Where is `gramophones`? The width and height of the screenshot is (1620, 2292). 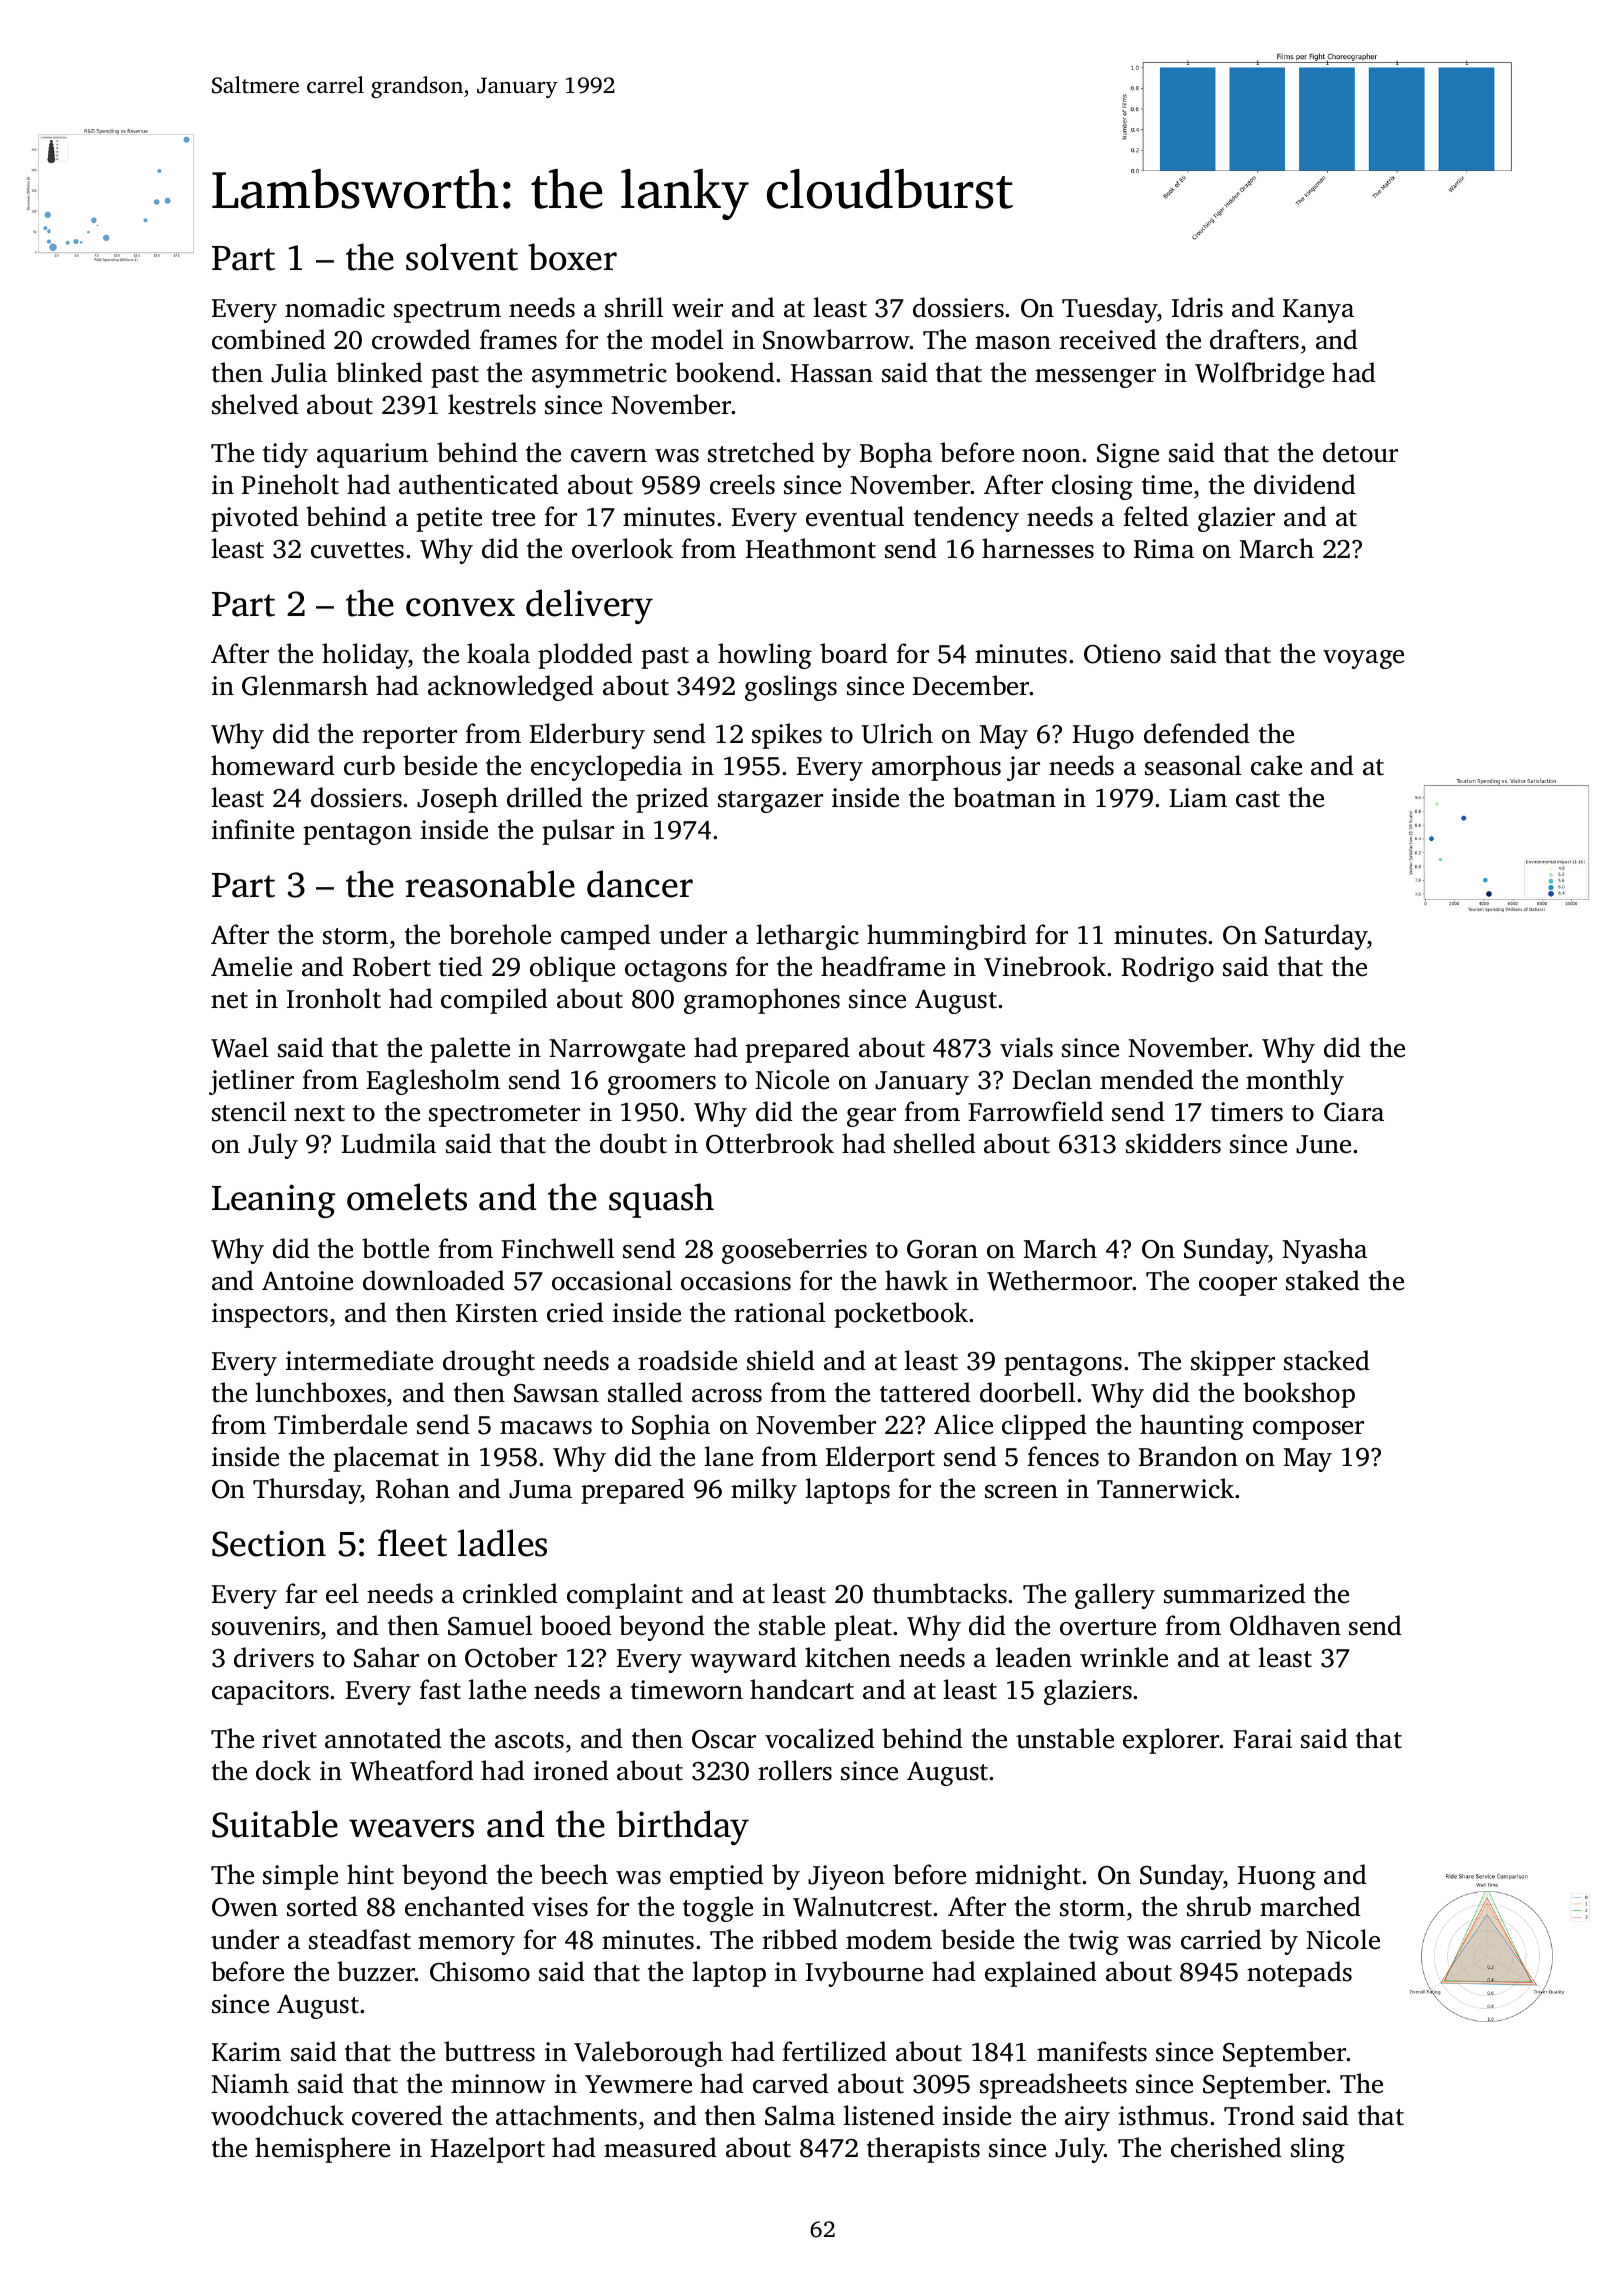 gramophones is located at coordinates (762, 1001).
